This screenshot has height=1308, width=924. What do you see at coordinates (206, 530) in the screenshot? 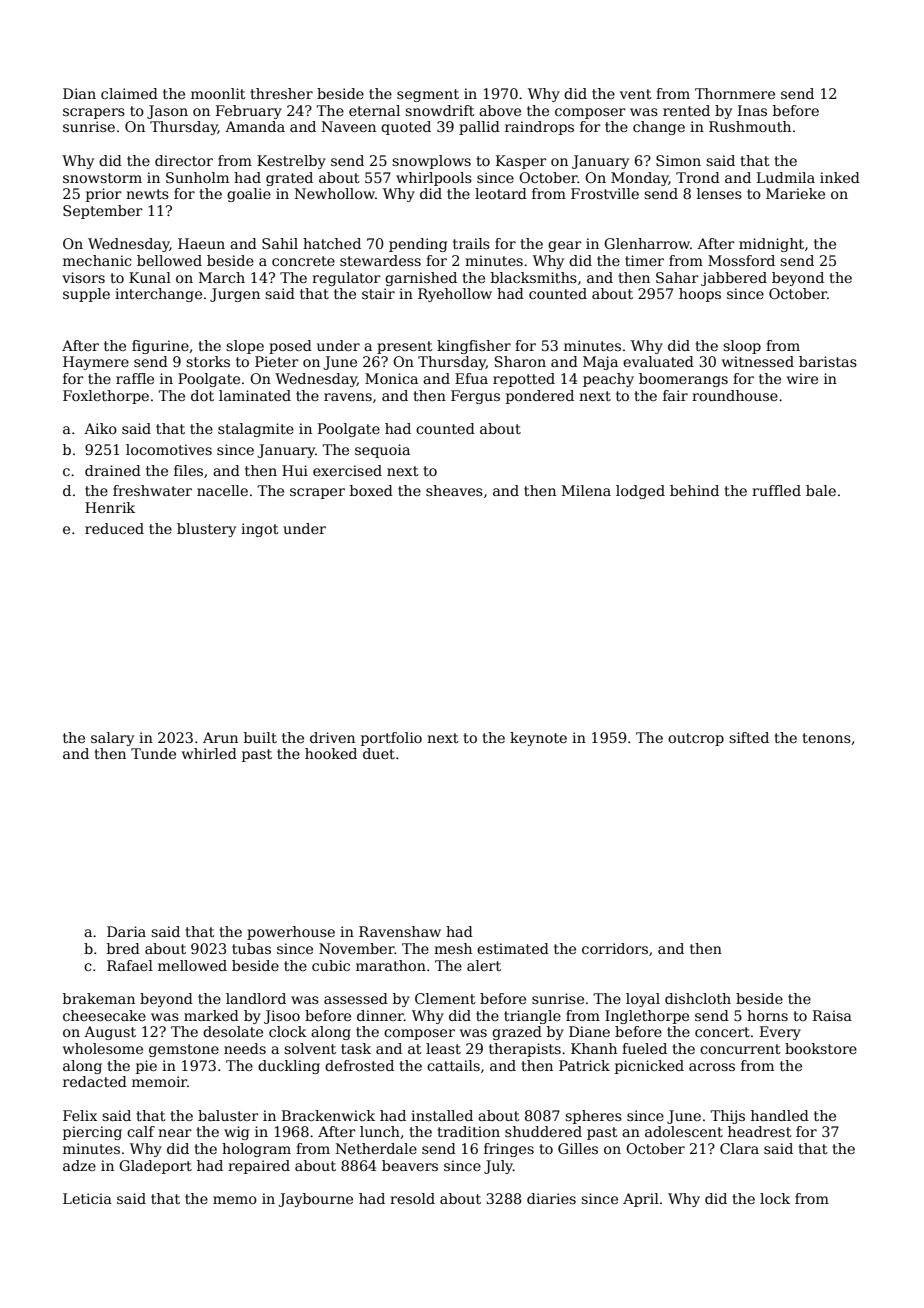
I see `blustery` at bounding box center [206, 530].
